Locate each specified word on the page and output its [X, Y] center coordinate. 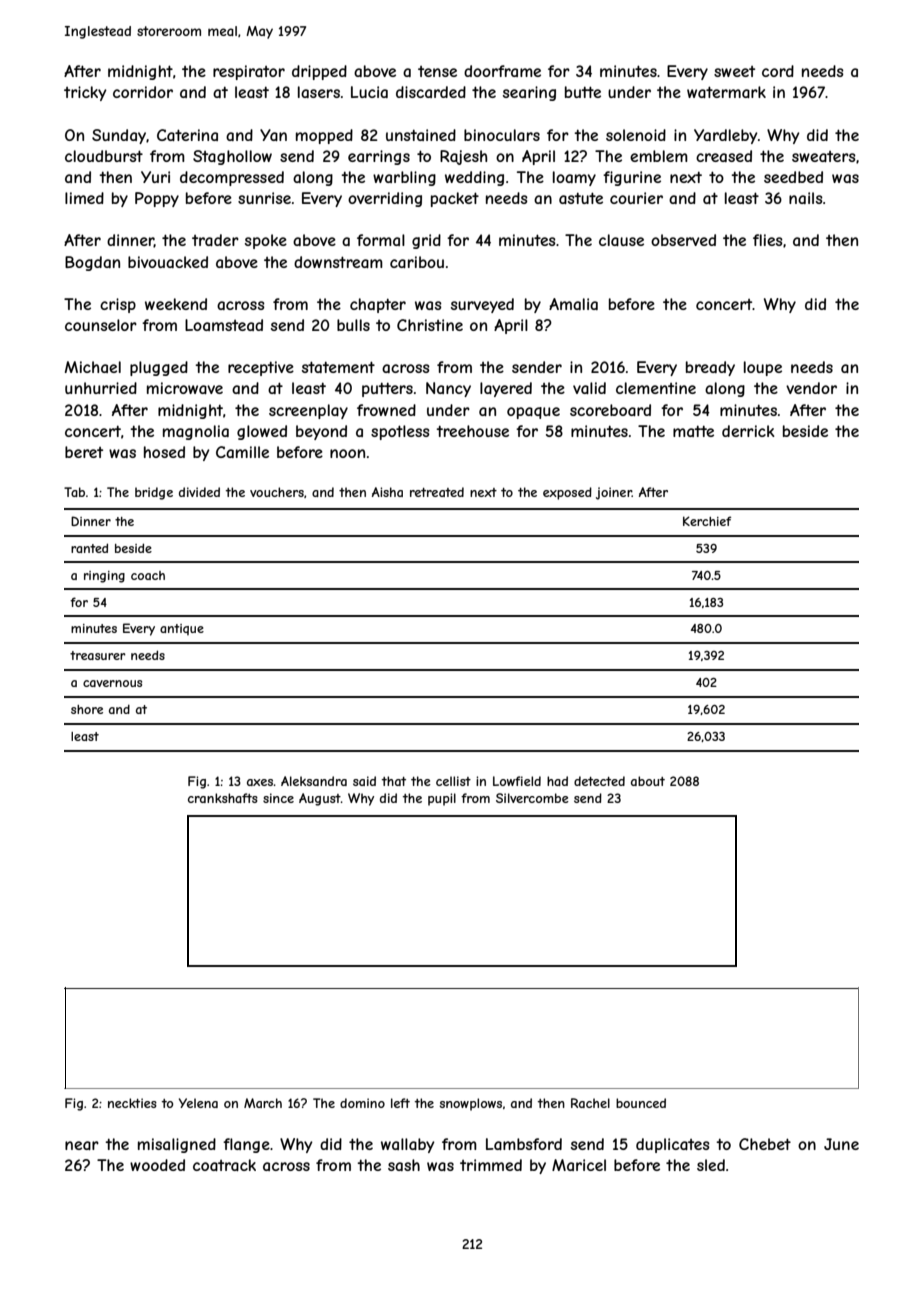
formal [381, 240]
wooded [157, 1165]
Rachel [590, 1103]
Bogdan [92, 263]
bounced [641, 1103]
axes [260, 782]
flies [768, 240]
